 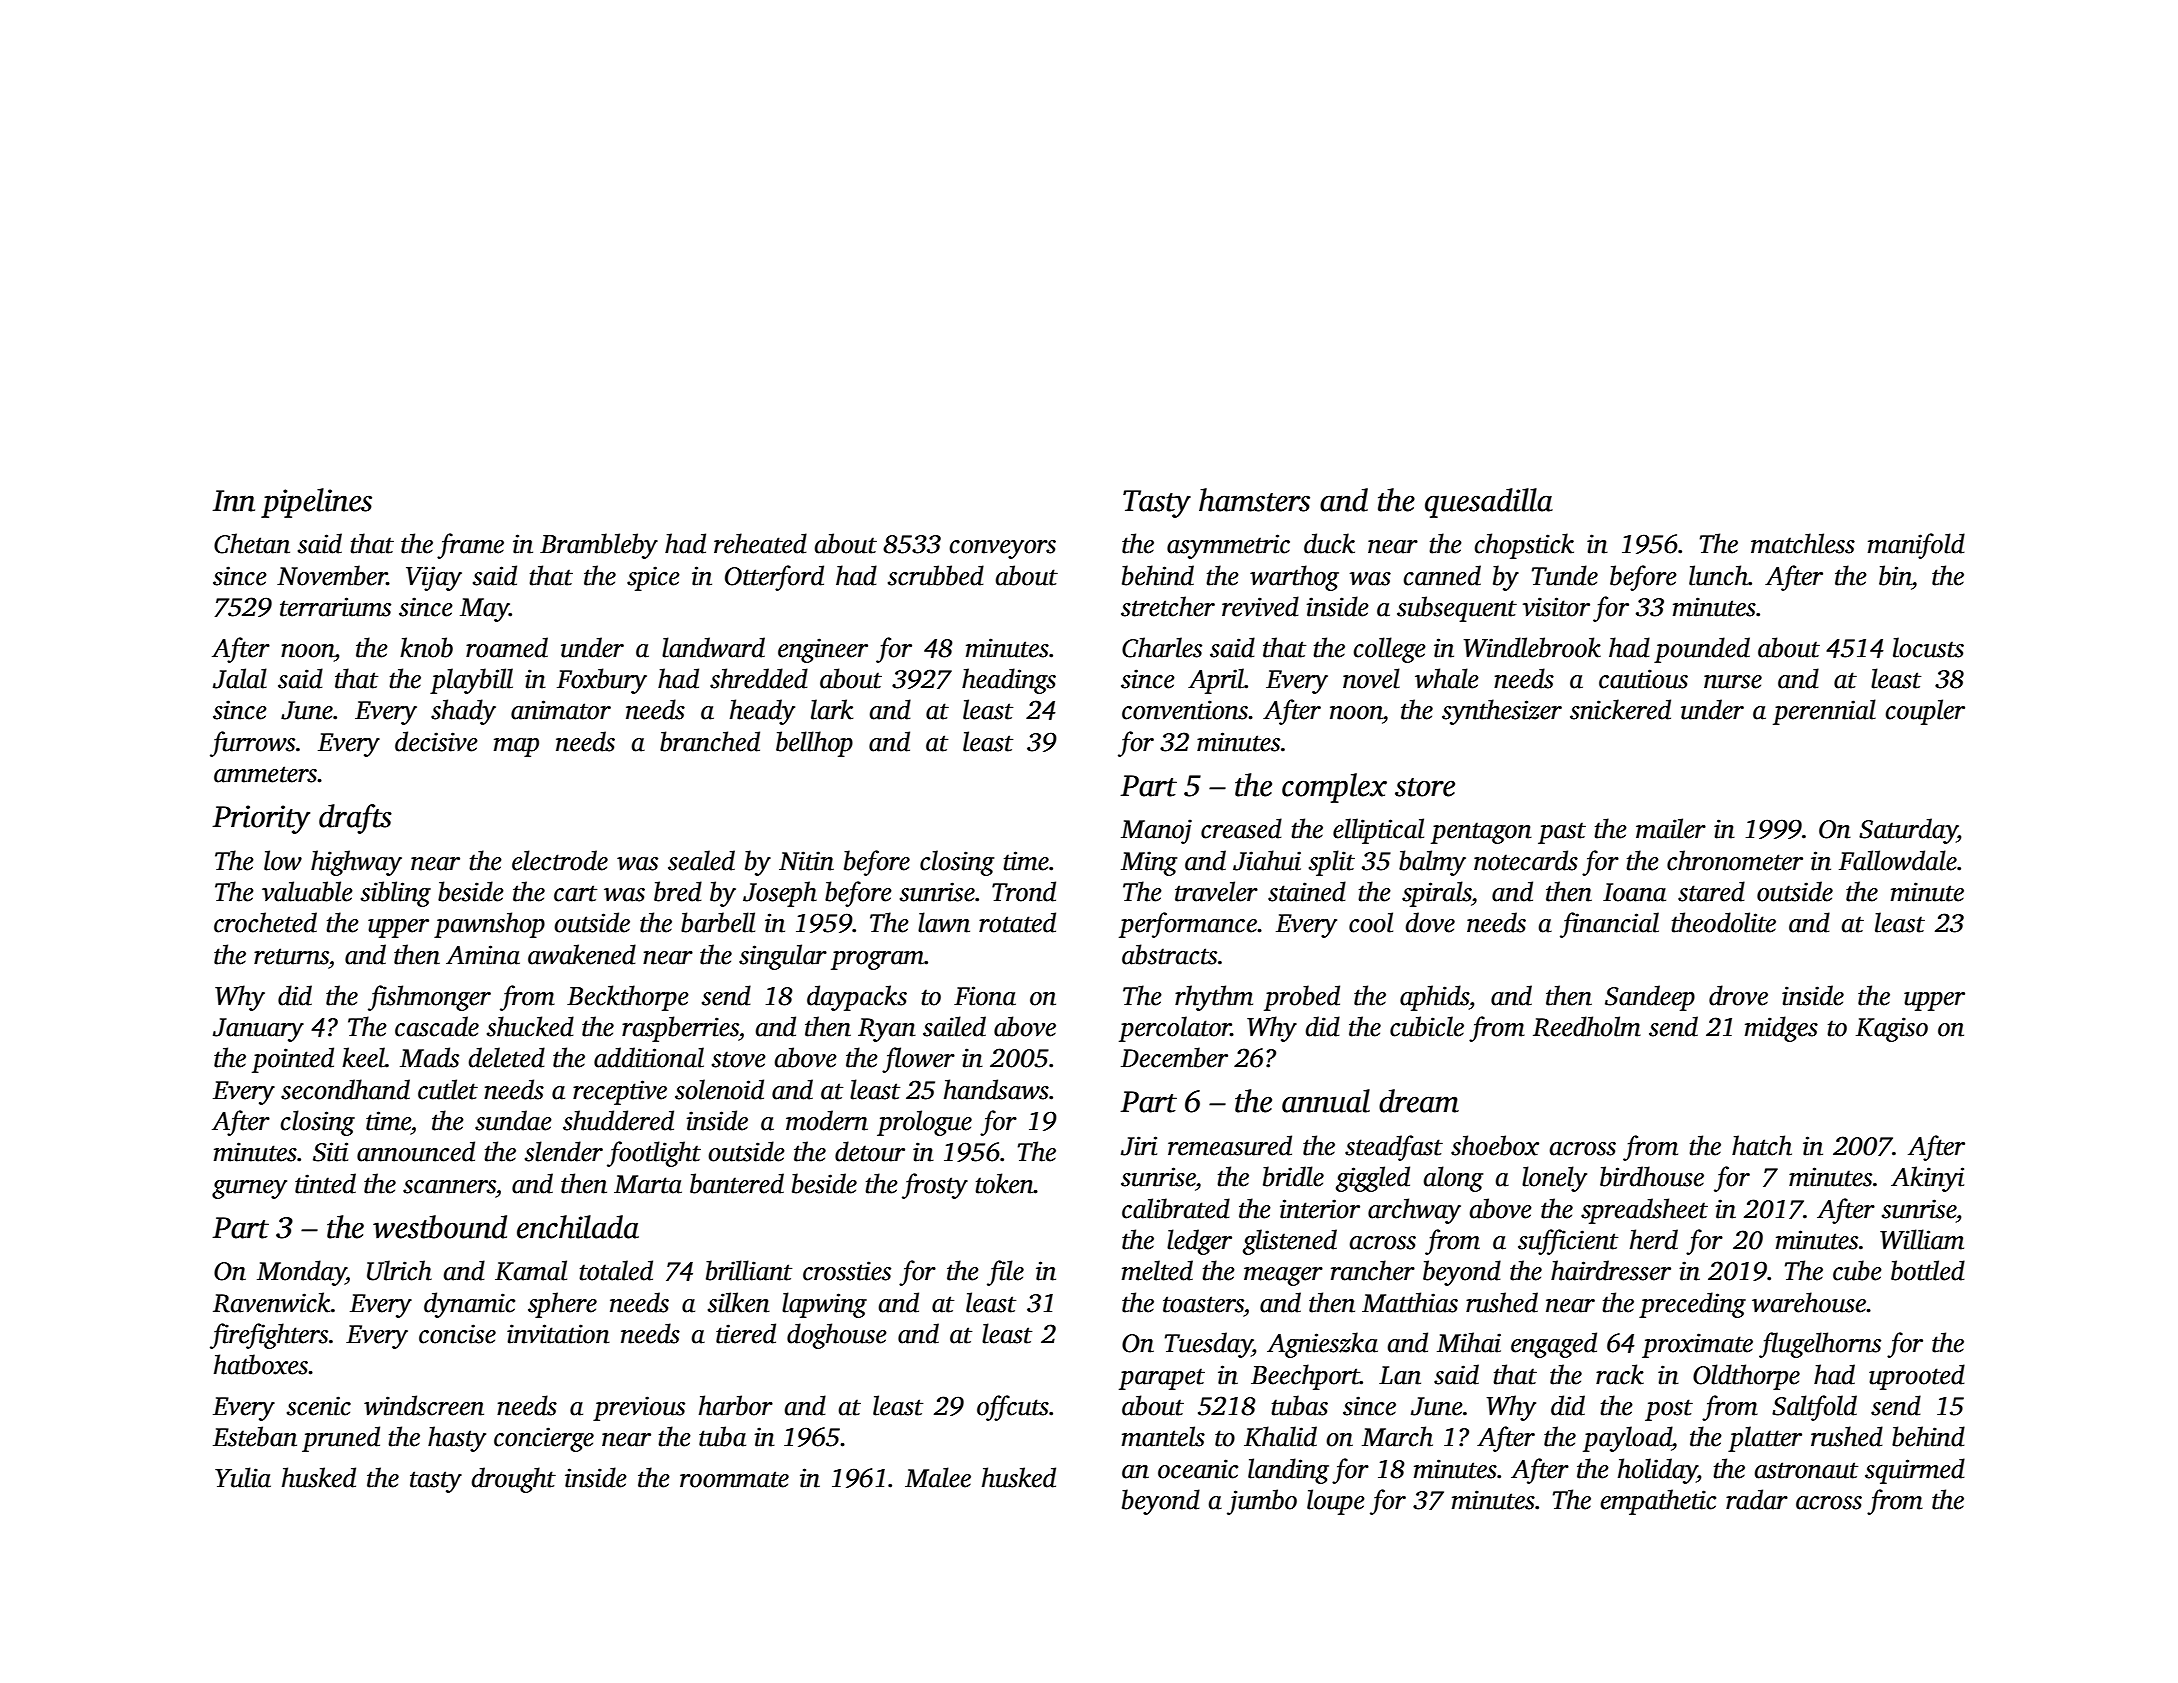 What do you see at coordinates (1447, 678) in the page?
I see `whale` at bounding box center [1447, 678].
